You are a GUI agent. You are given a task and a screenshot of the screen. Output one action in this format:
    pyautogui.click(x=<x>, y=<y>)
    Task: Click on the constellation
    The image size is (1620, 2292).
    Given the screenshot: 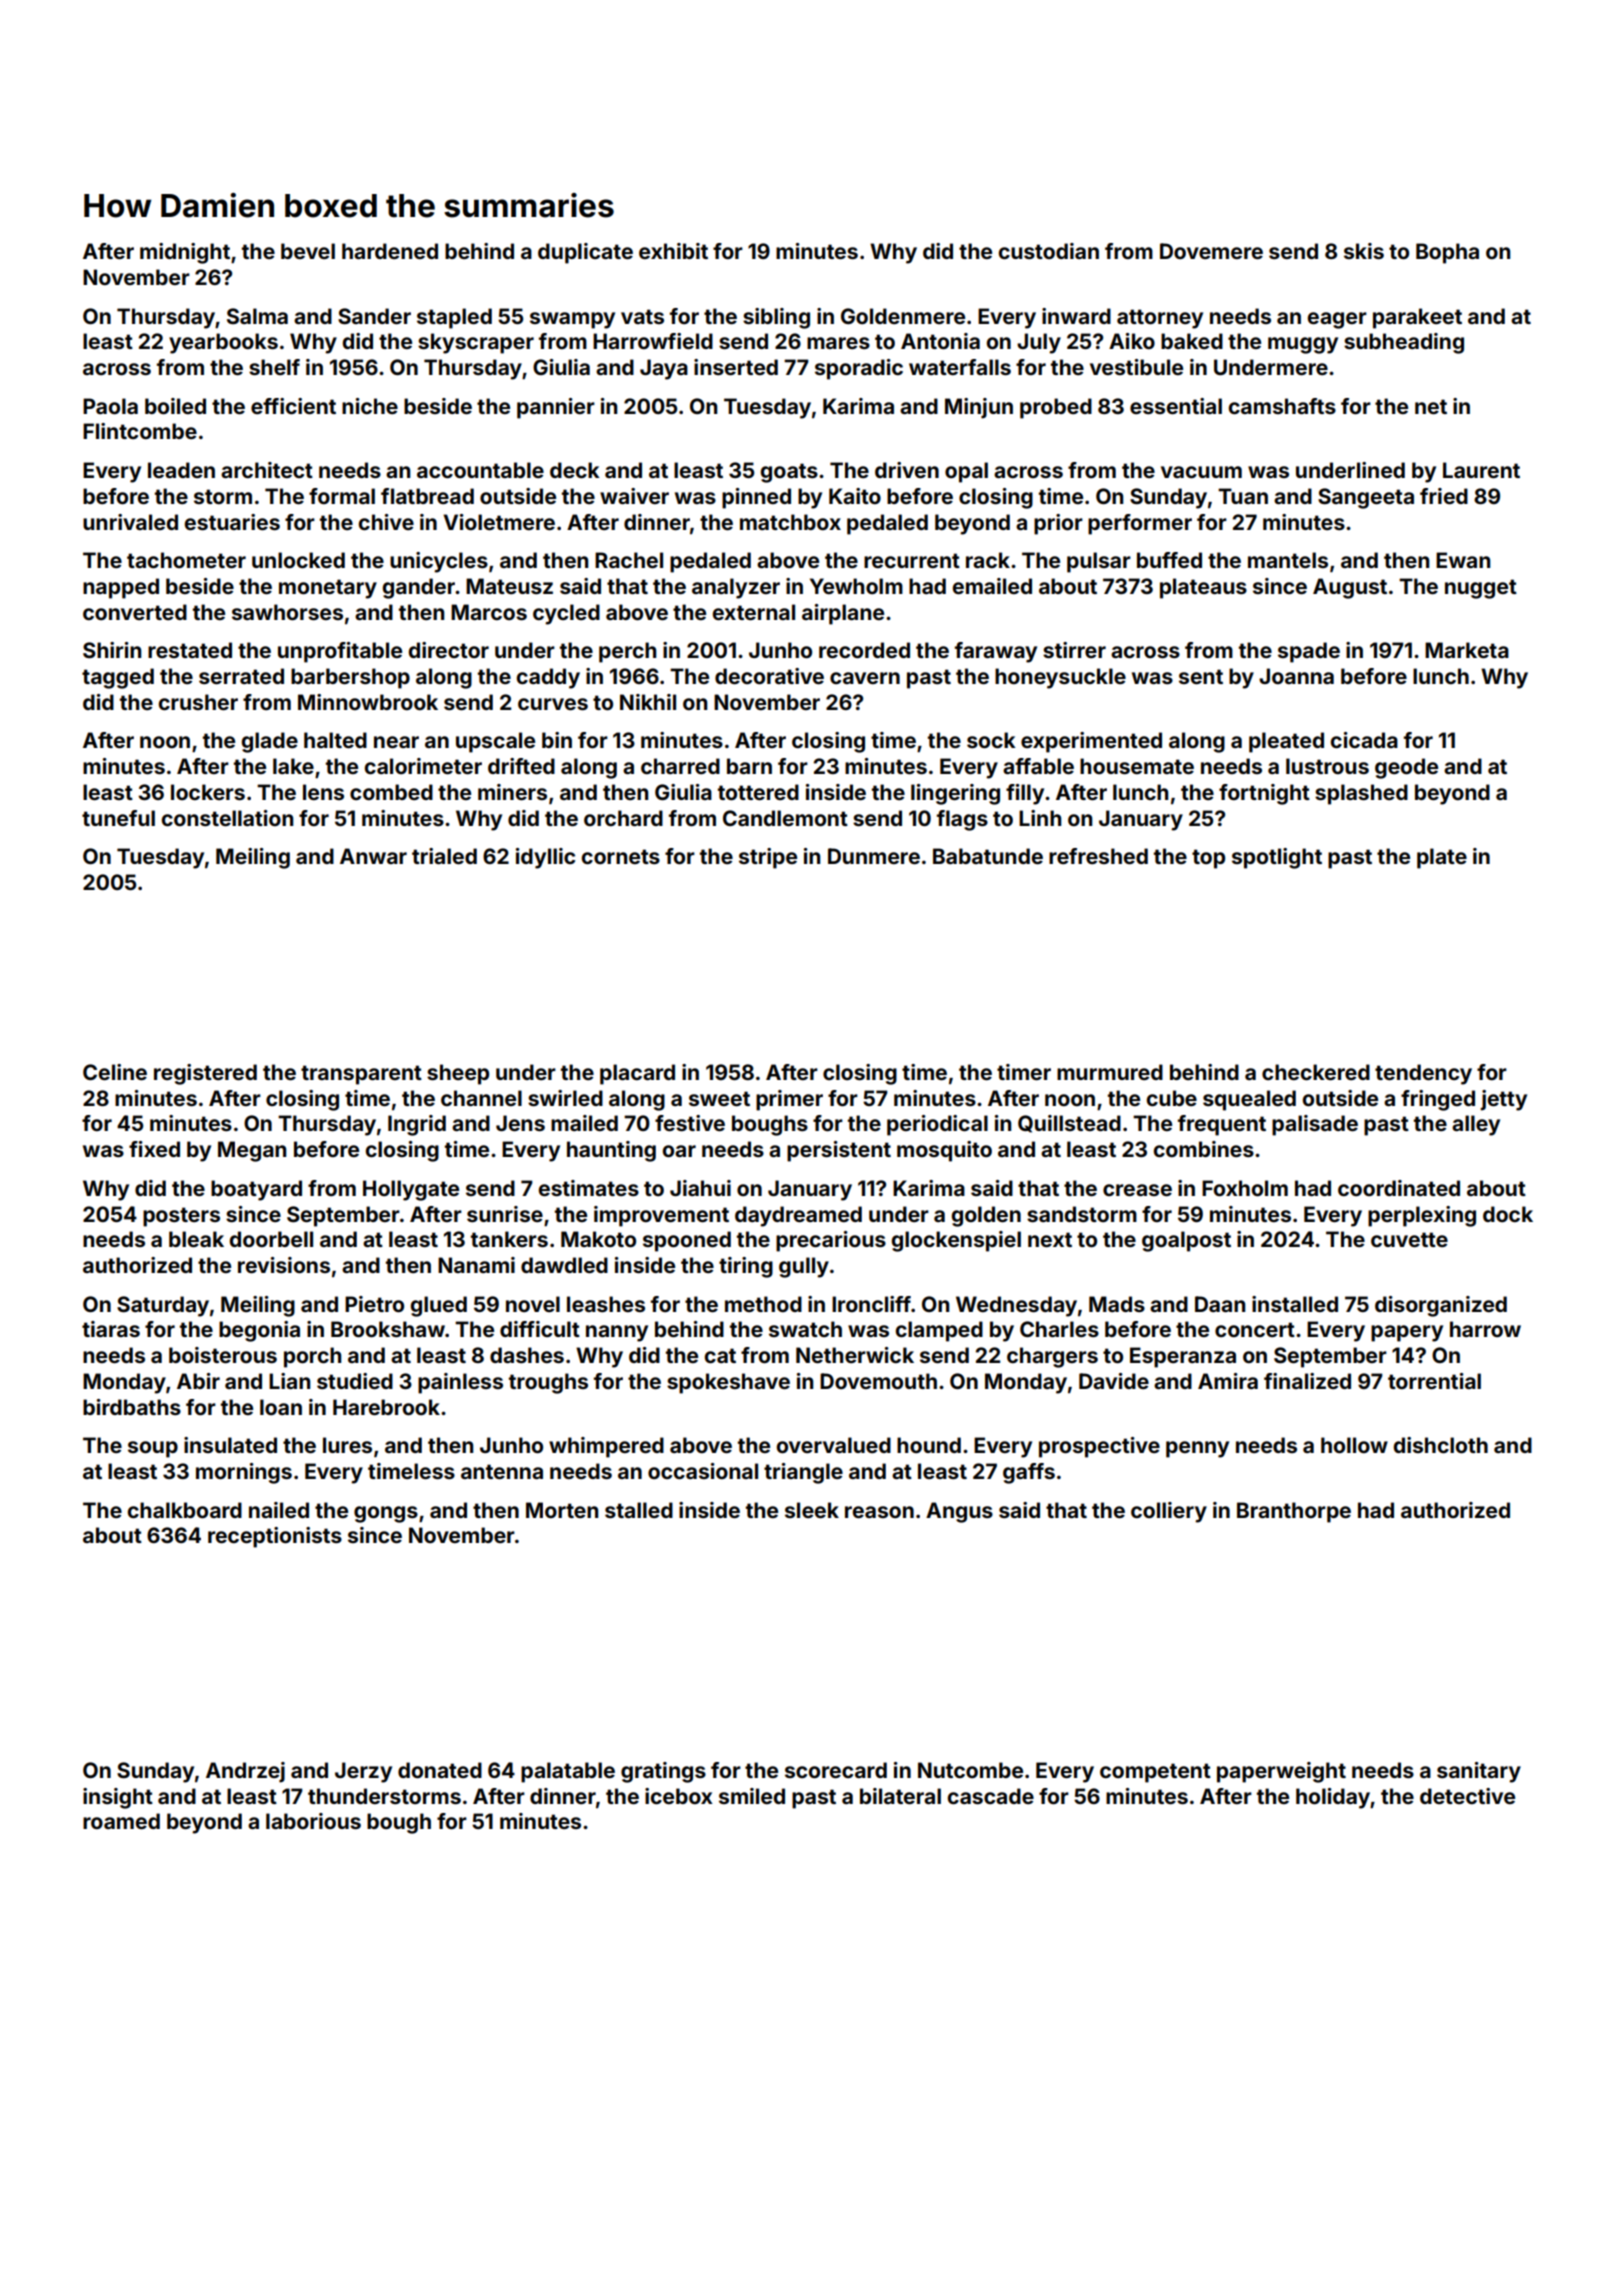 What is the action you would take?
    pyautogui.click(x=227, y=818)
